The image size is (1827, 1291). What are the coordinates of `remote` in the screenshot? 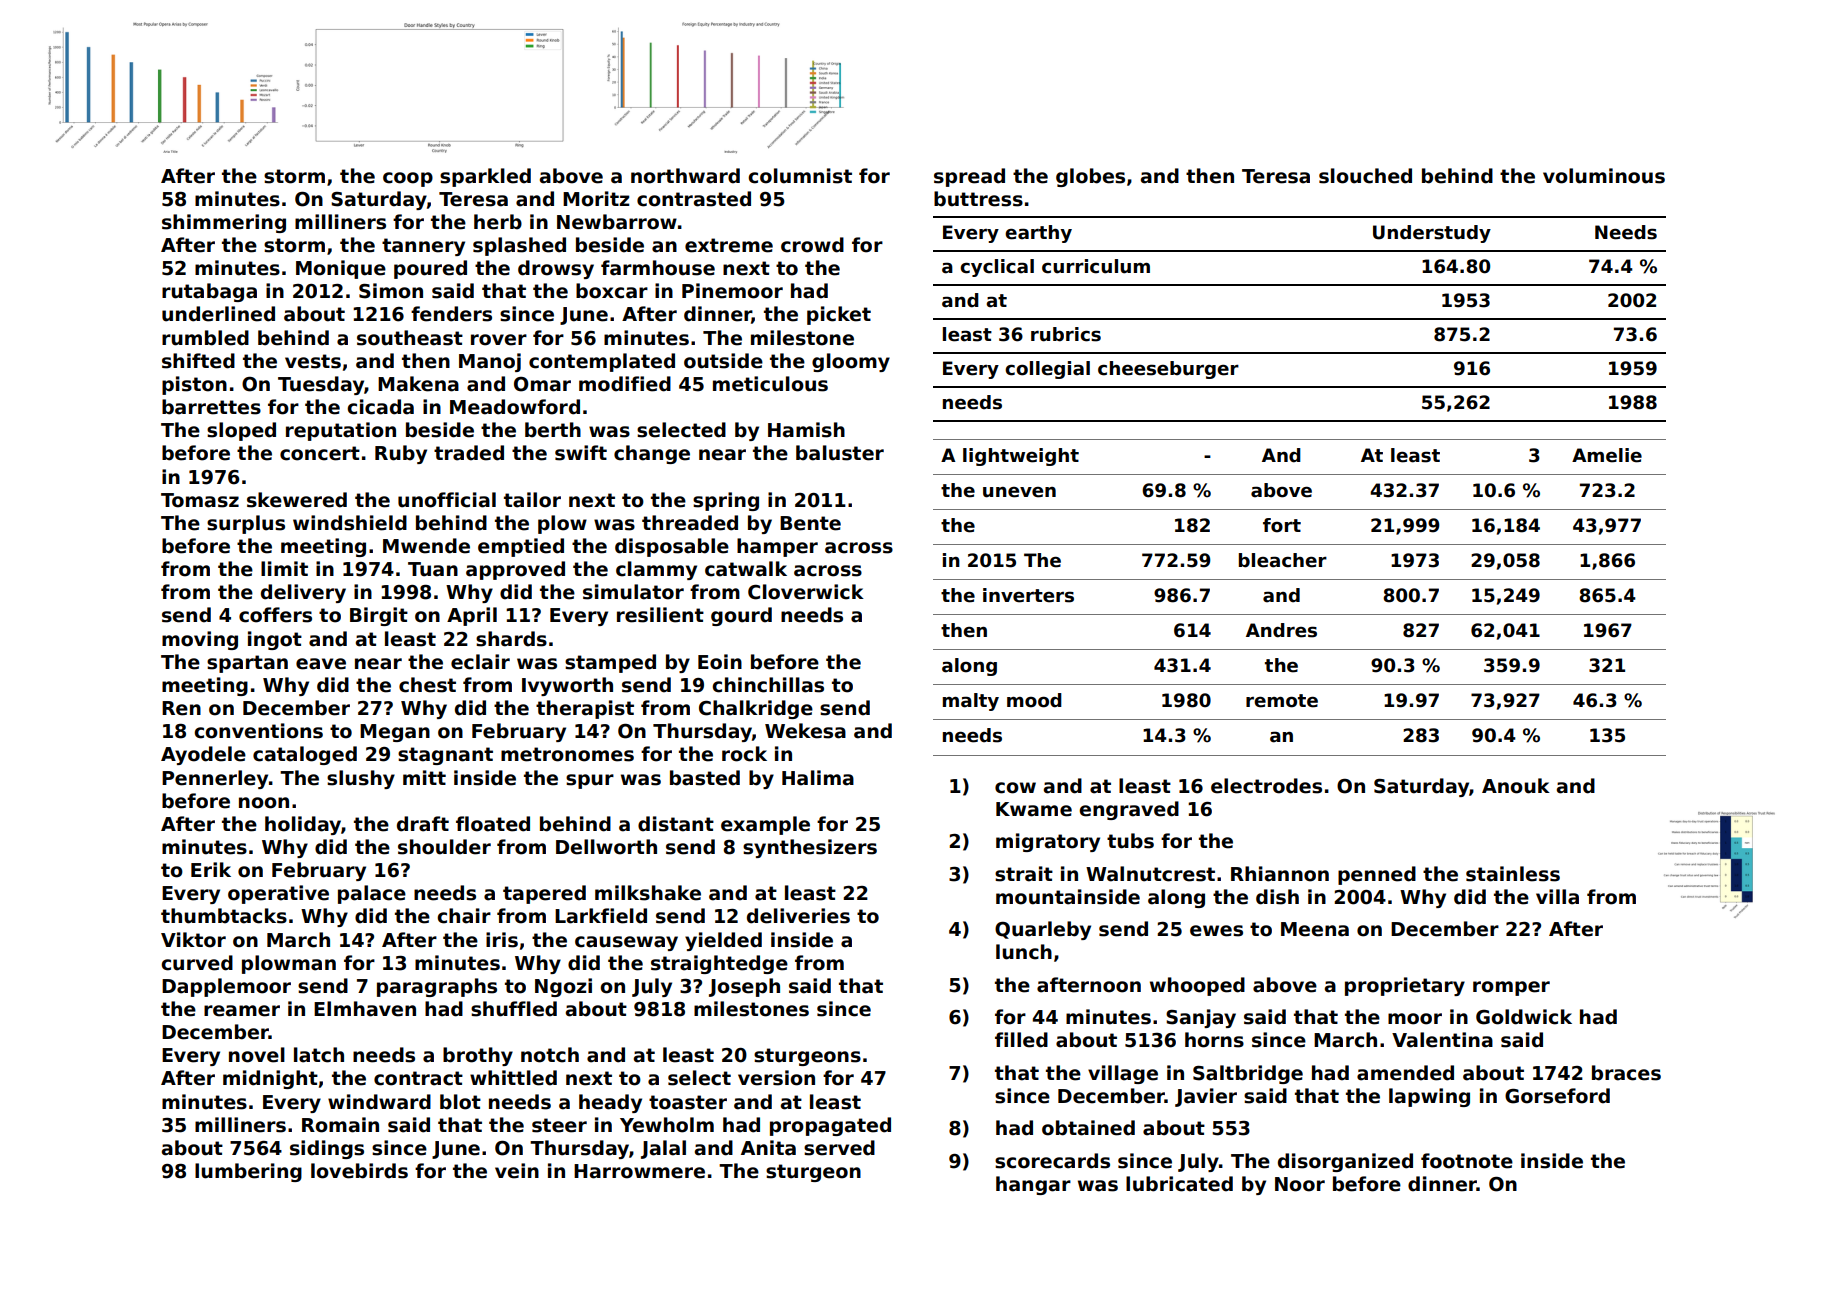 It's located at (1282, 701).
